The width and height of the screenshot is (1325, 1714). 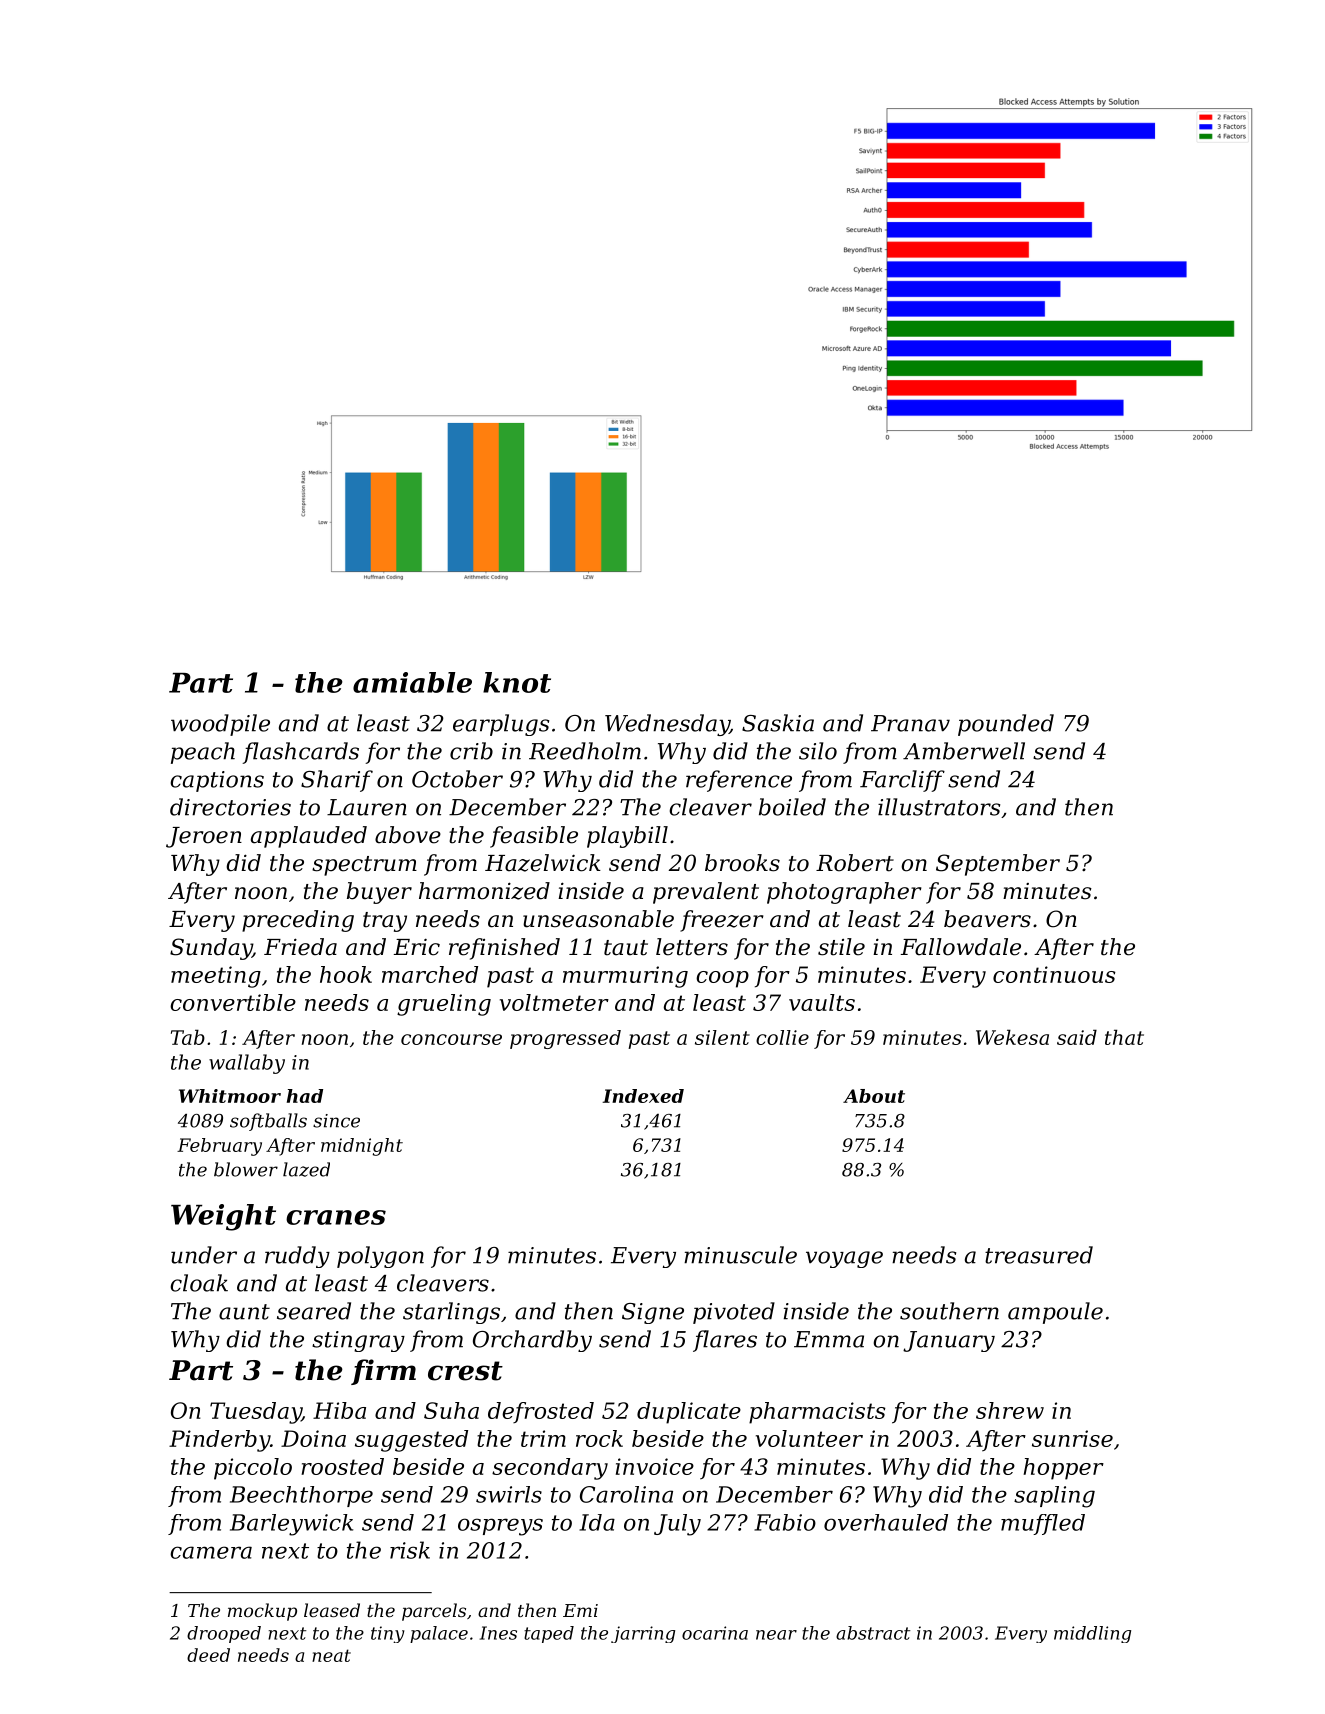 What do you see at coordinates (451, 1039) in the screenshot?
I see `concourse` at bounding box center [451, 1039].
